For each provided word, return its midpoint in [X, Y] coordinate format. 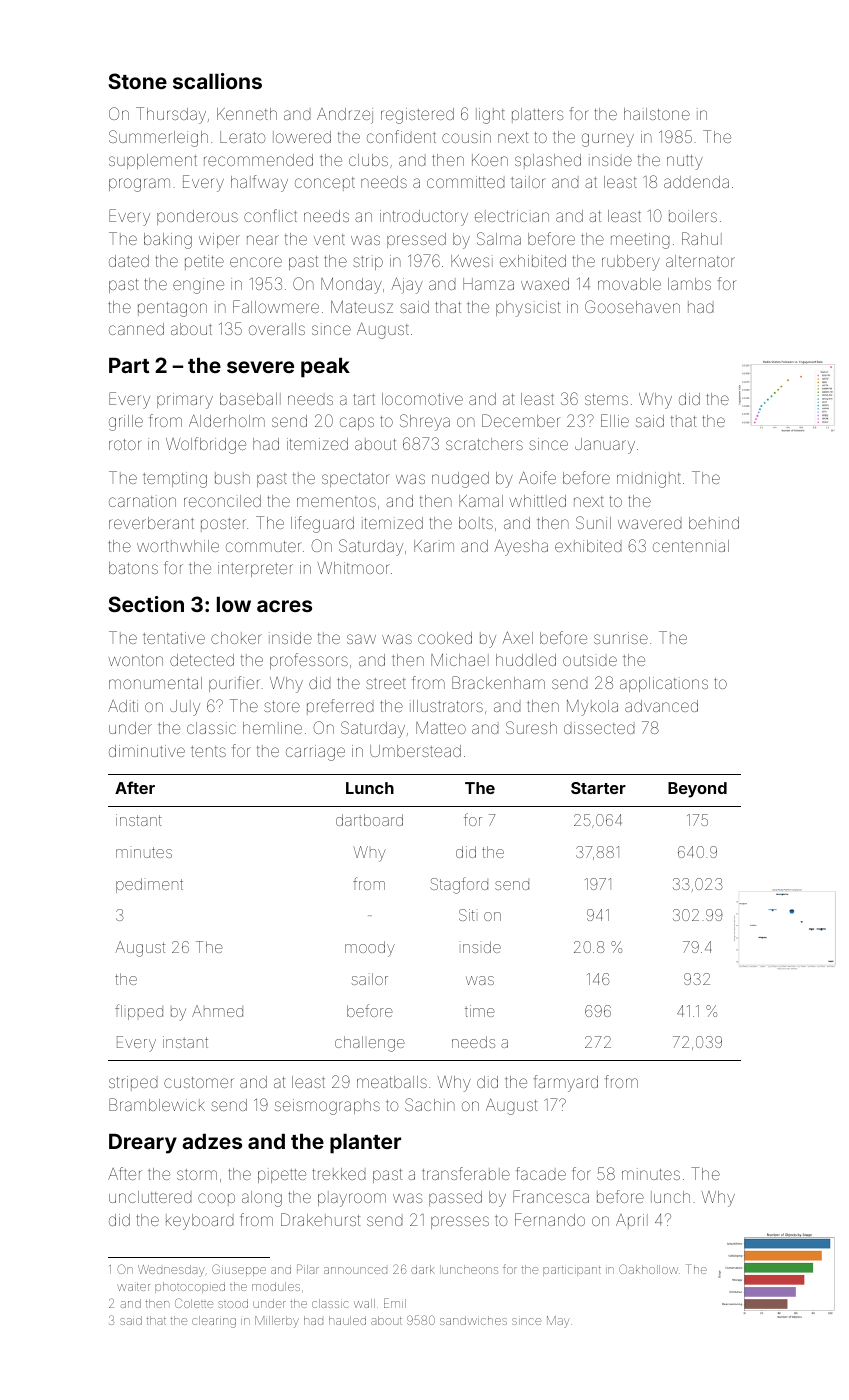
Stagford [459, 885]
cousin [466, 137]
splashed [548, 161]
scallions [217, 81]
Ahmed [217, 1011]
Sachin [430, 1104]
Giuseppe [239, 1270]
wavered [649, 524]
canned [136, 329]
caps [357, 423]
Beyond [697, 790]
